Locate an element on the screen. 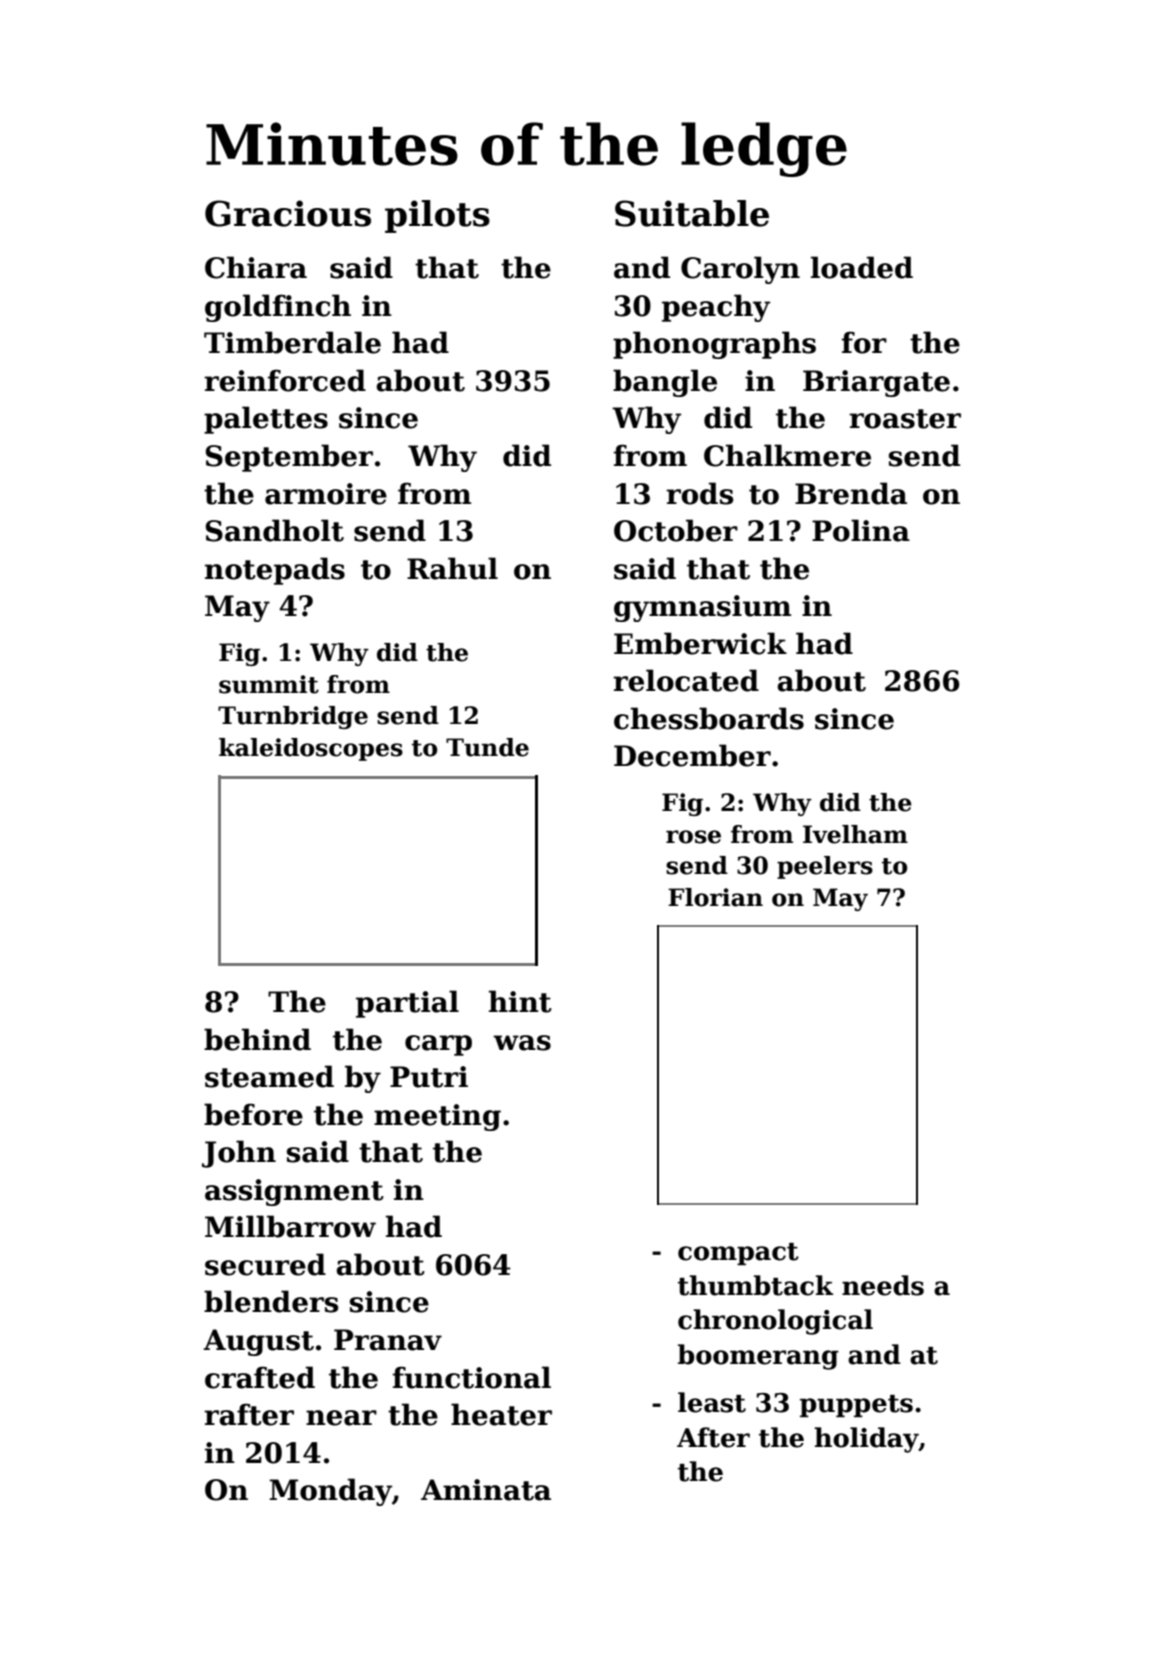 The image size is (1165, 1654). peelers is located at coordinates (825, 867).
